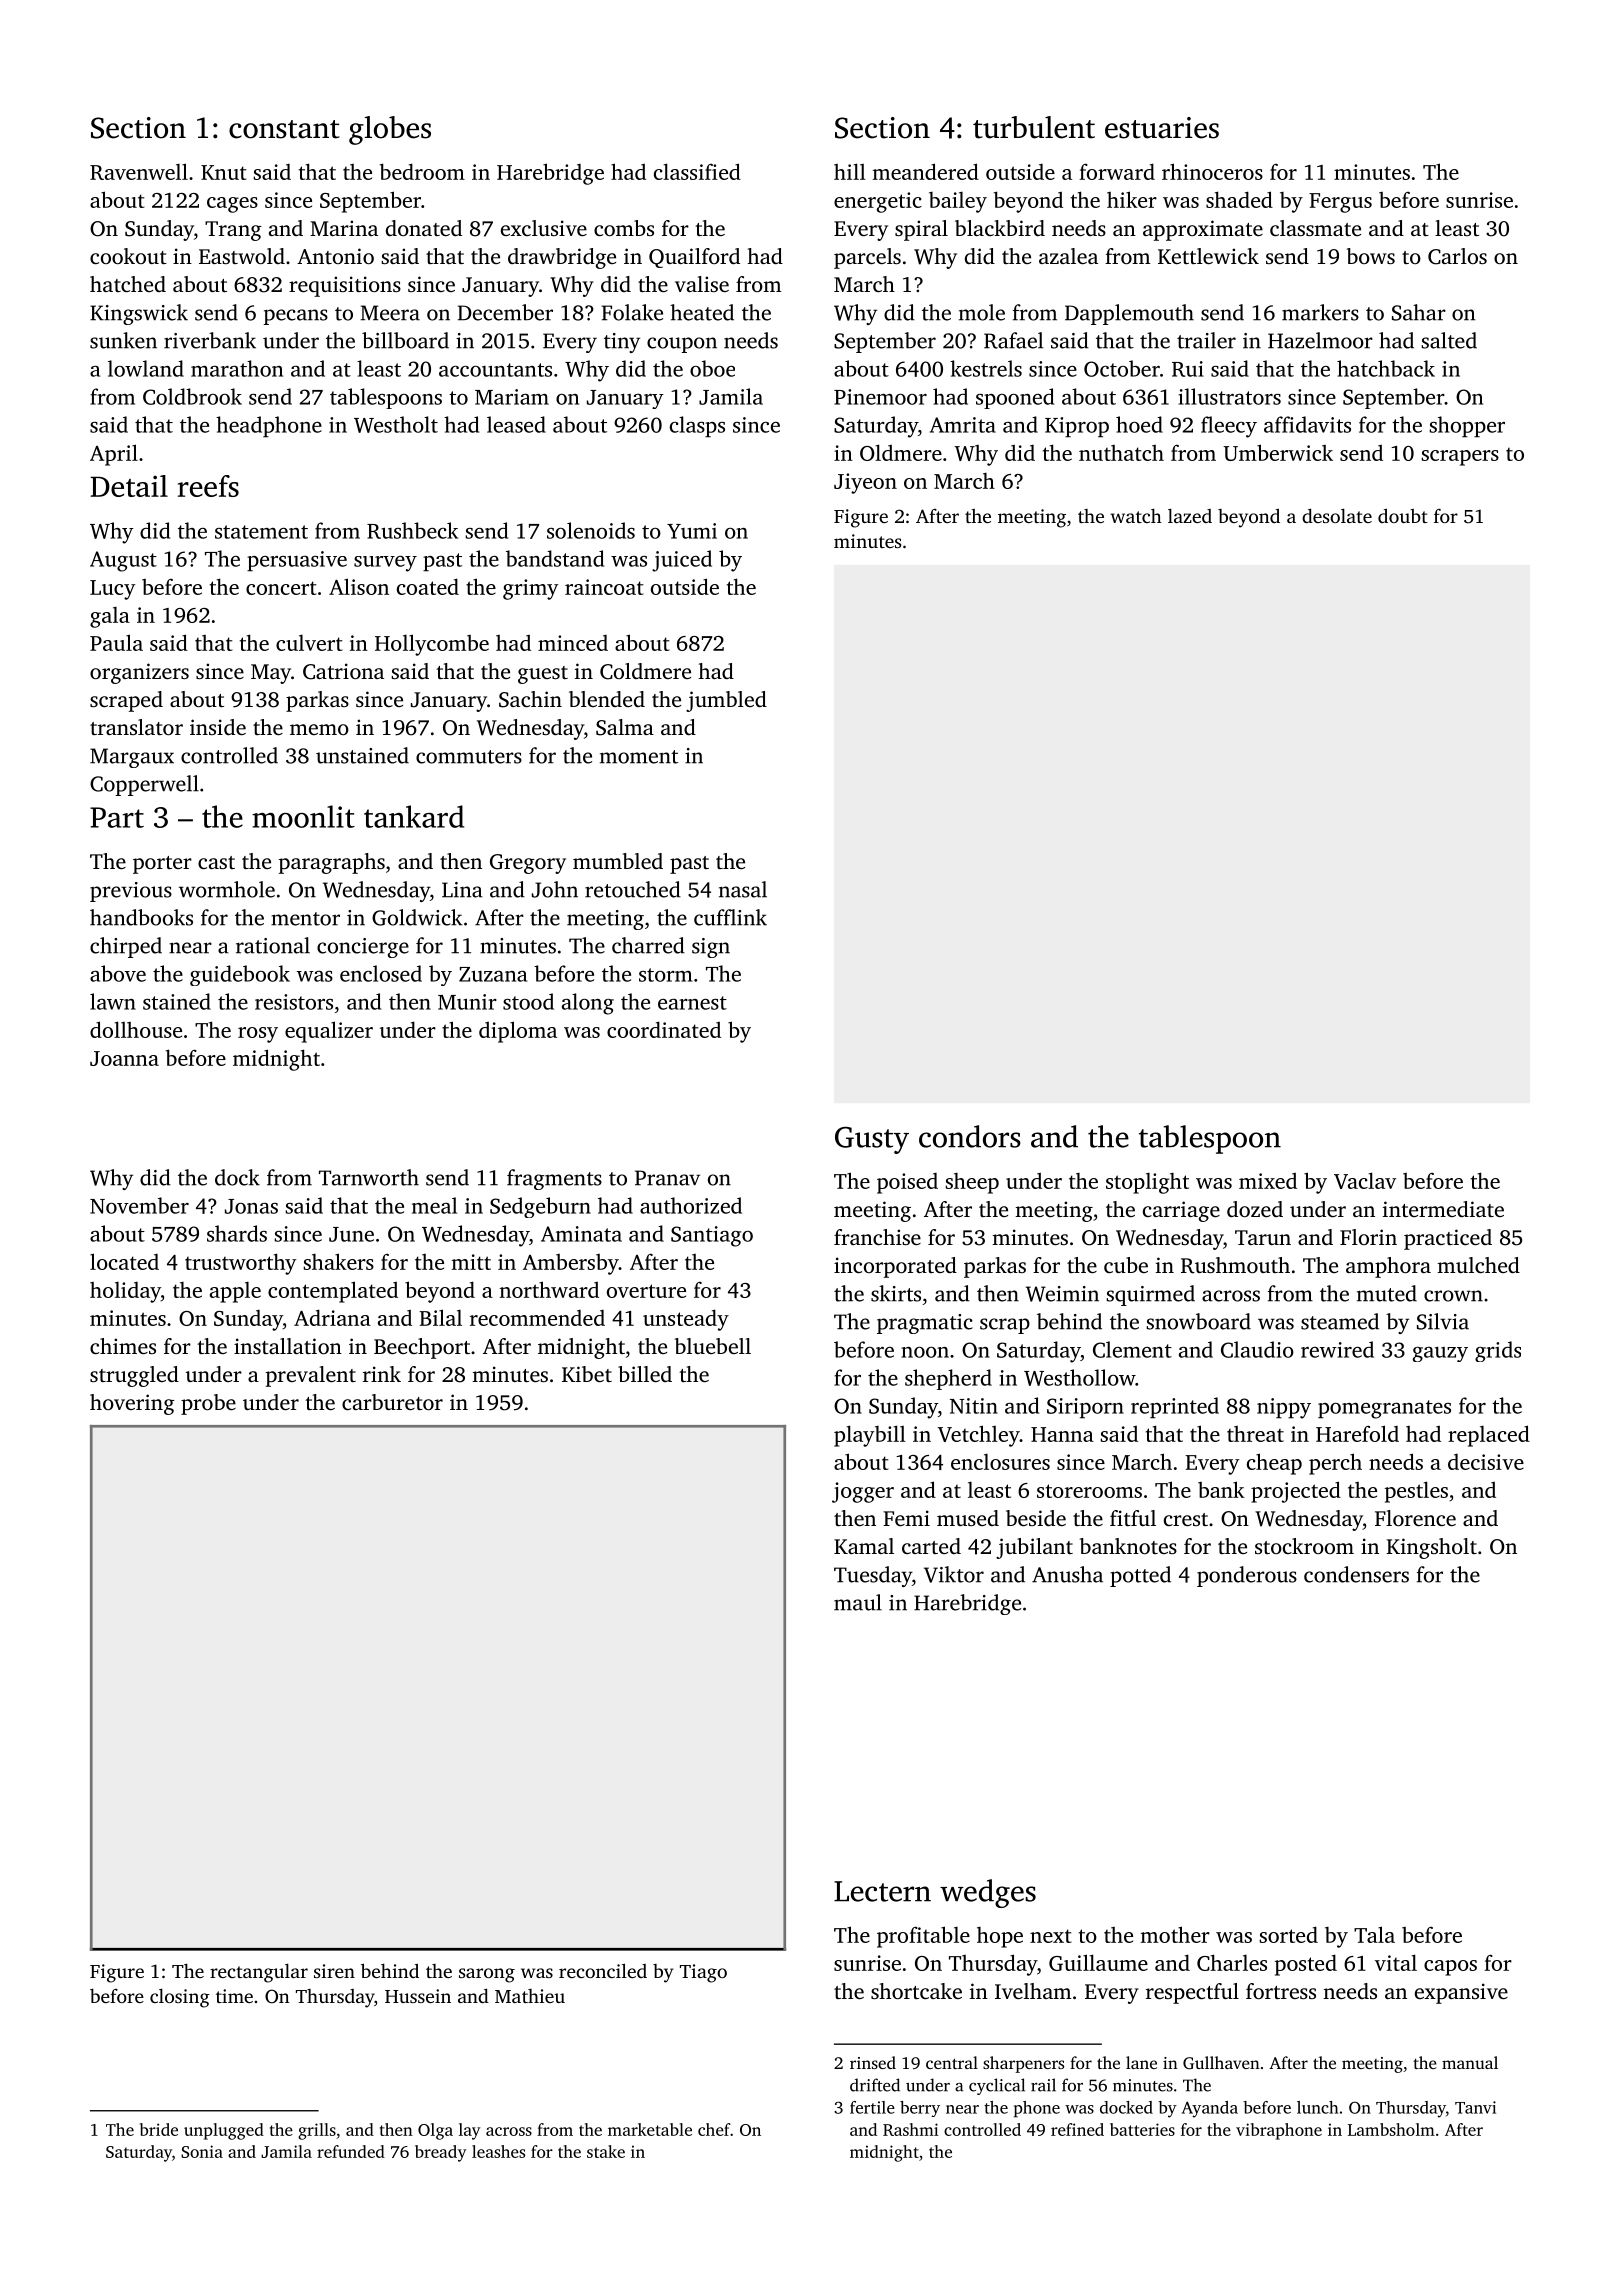 The width and height of the screenshot is (1620, 2292). I want to click on nasal, so click(743, 889).
